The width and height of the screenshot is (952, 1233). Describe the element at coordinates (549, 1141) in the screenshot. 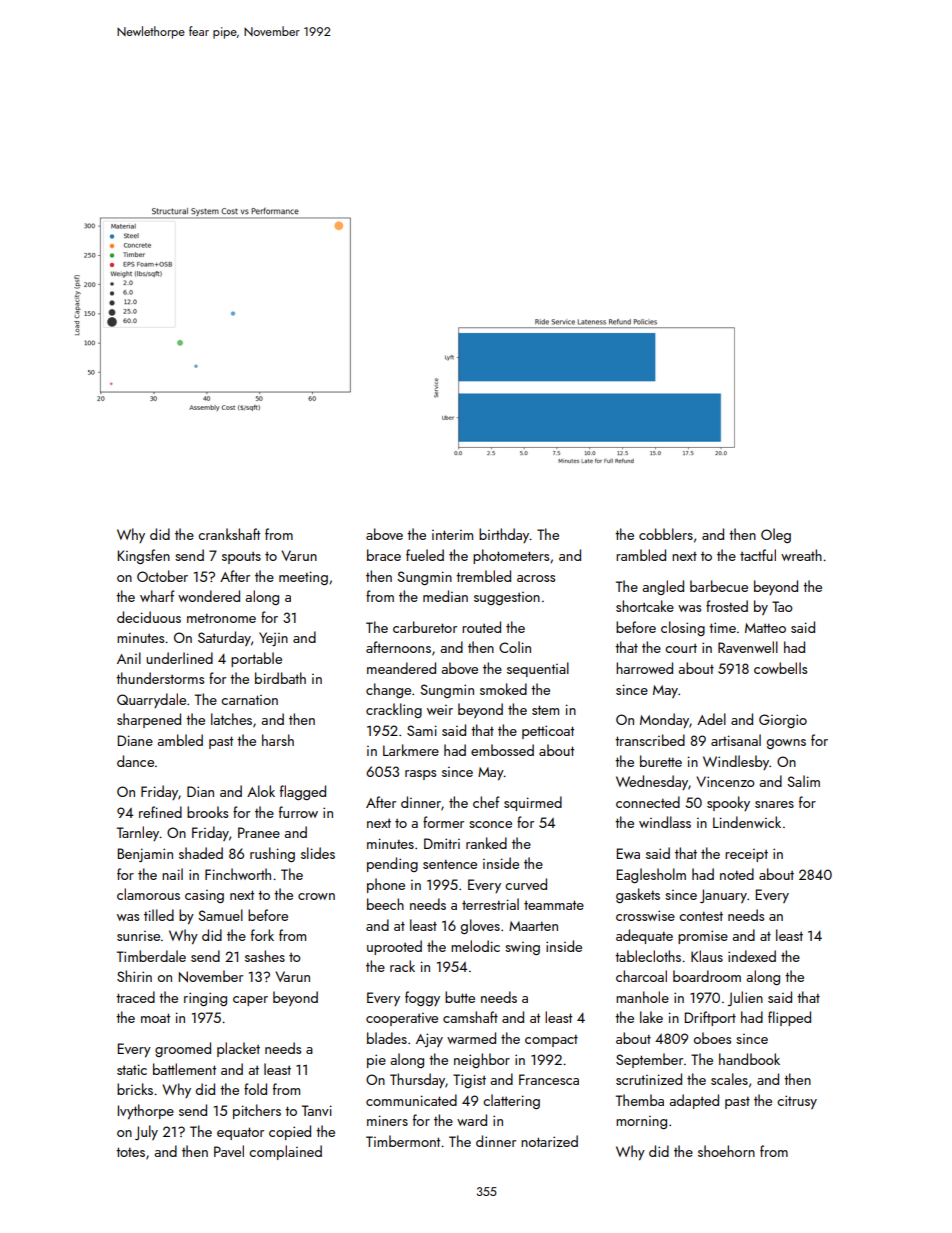

I see `notarized` at that location.
